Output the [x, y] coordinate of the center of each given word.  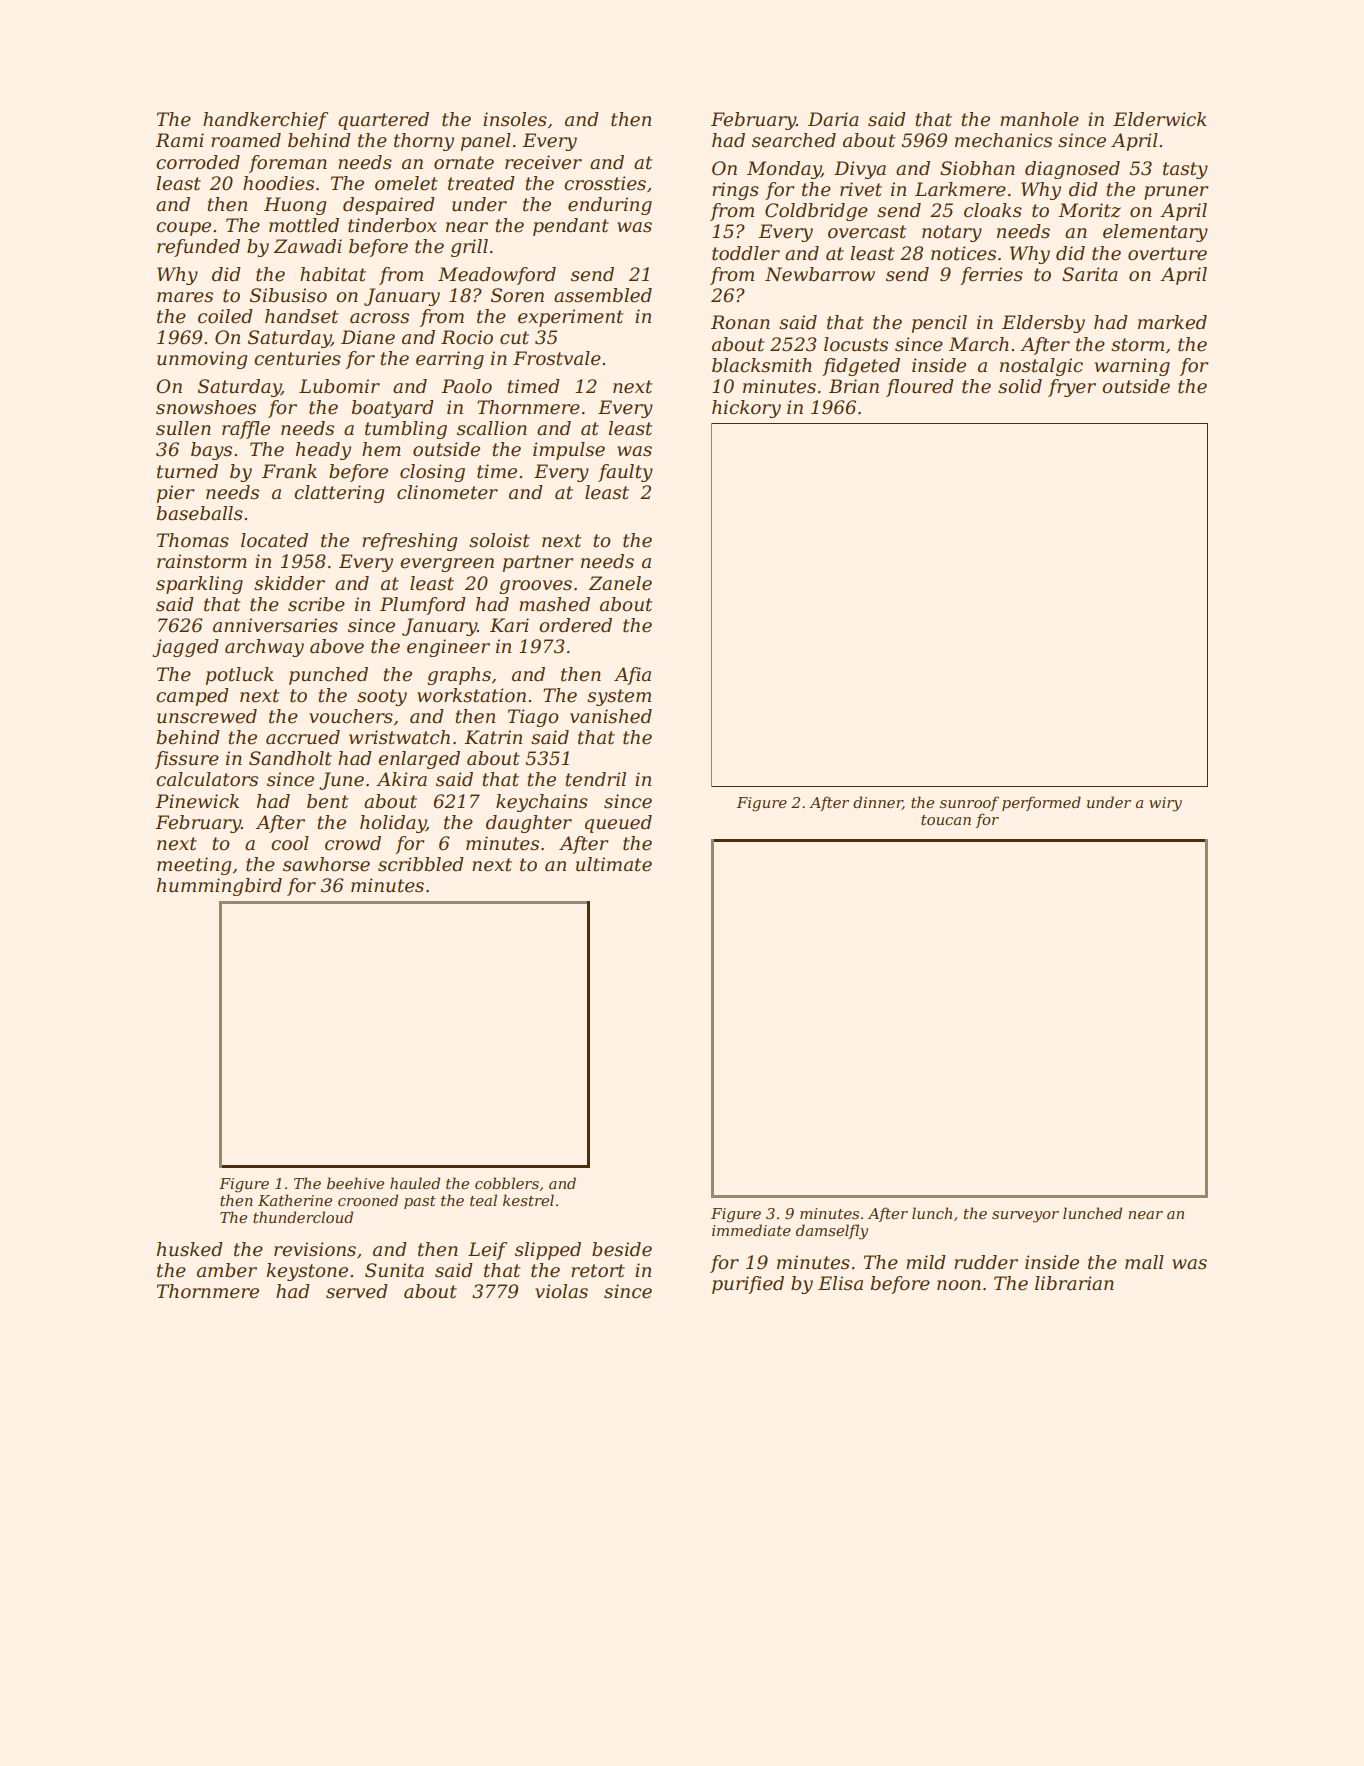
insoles [515, 119]
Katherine [295, 1200]
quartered [383, 121]
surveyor [1025, 1217]
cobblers [507, 1183]
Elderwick [1160, 119]
